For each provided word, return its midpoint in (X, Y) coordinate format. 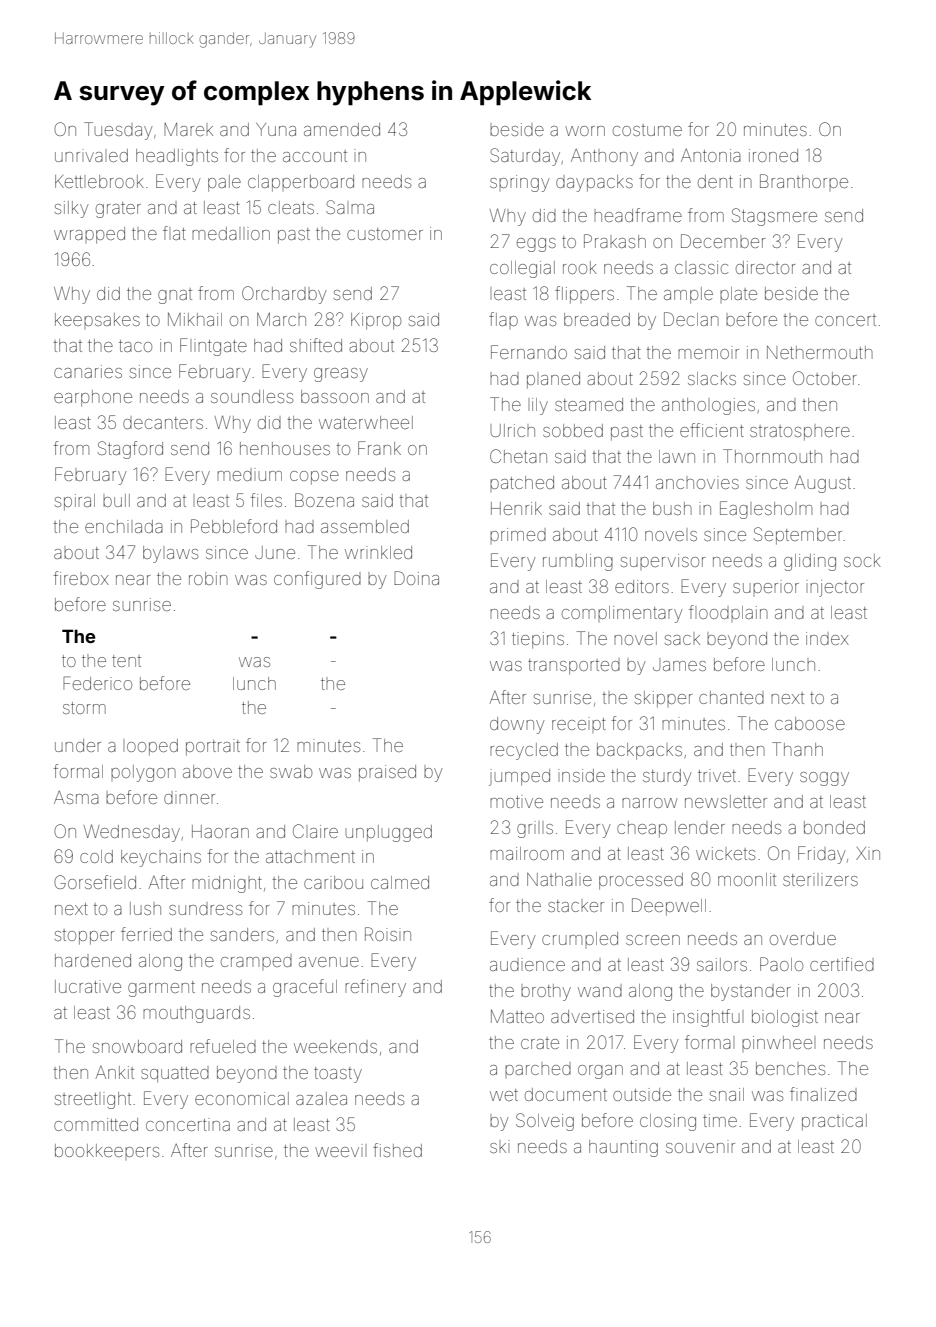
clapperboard (301, 183)
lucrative (88, 986)
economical (242, 1098)
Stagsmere (774, 217)
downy (517, 725)
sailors (722, 964)
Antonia (711, 155)
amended (342, 129)
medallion (231, 233)
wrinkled (378, 552)
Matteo (517, 1016)
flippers (584, 295)
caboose (810, 723)
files (266, 500)
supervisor (663, 560)
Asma (76, 797)
